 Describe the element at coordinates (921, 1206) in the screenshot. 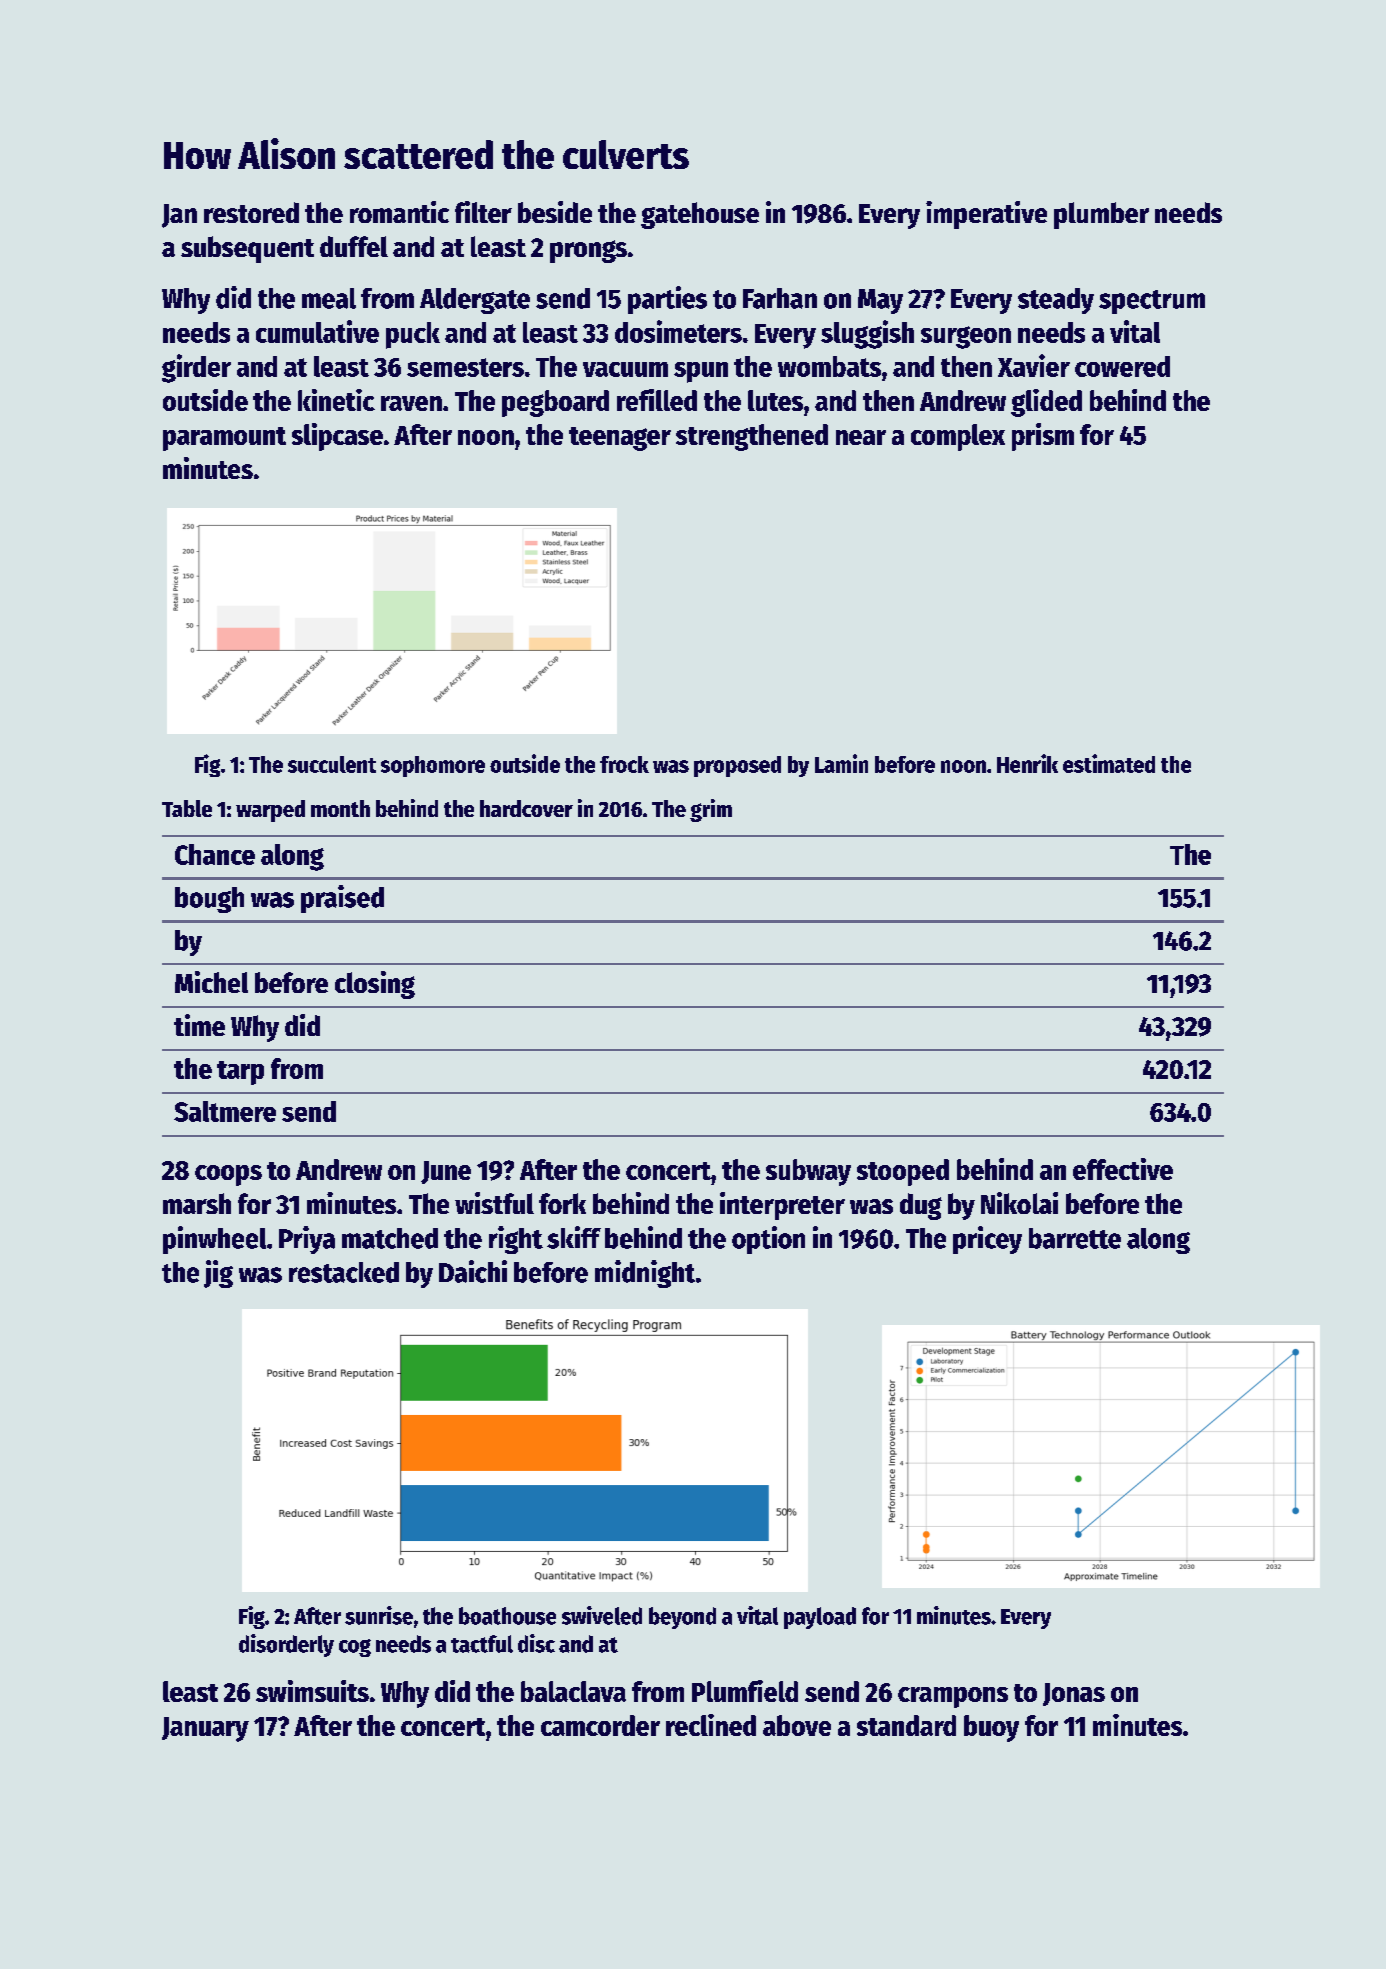

I see `dug` at that location.
